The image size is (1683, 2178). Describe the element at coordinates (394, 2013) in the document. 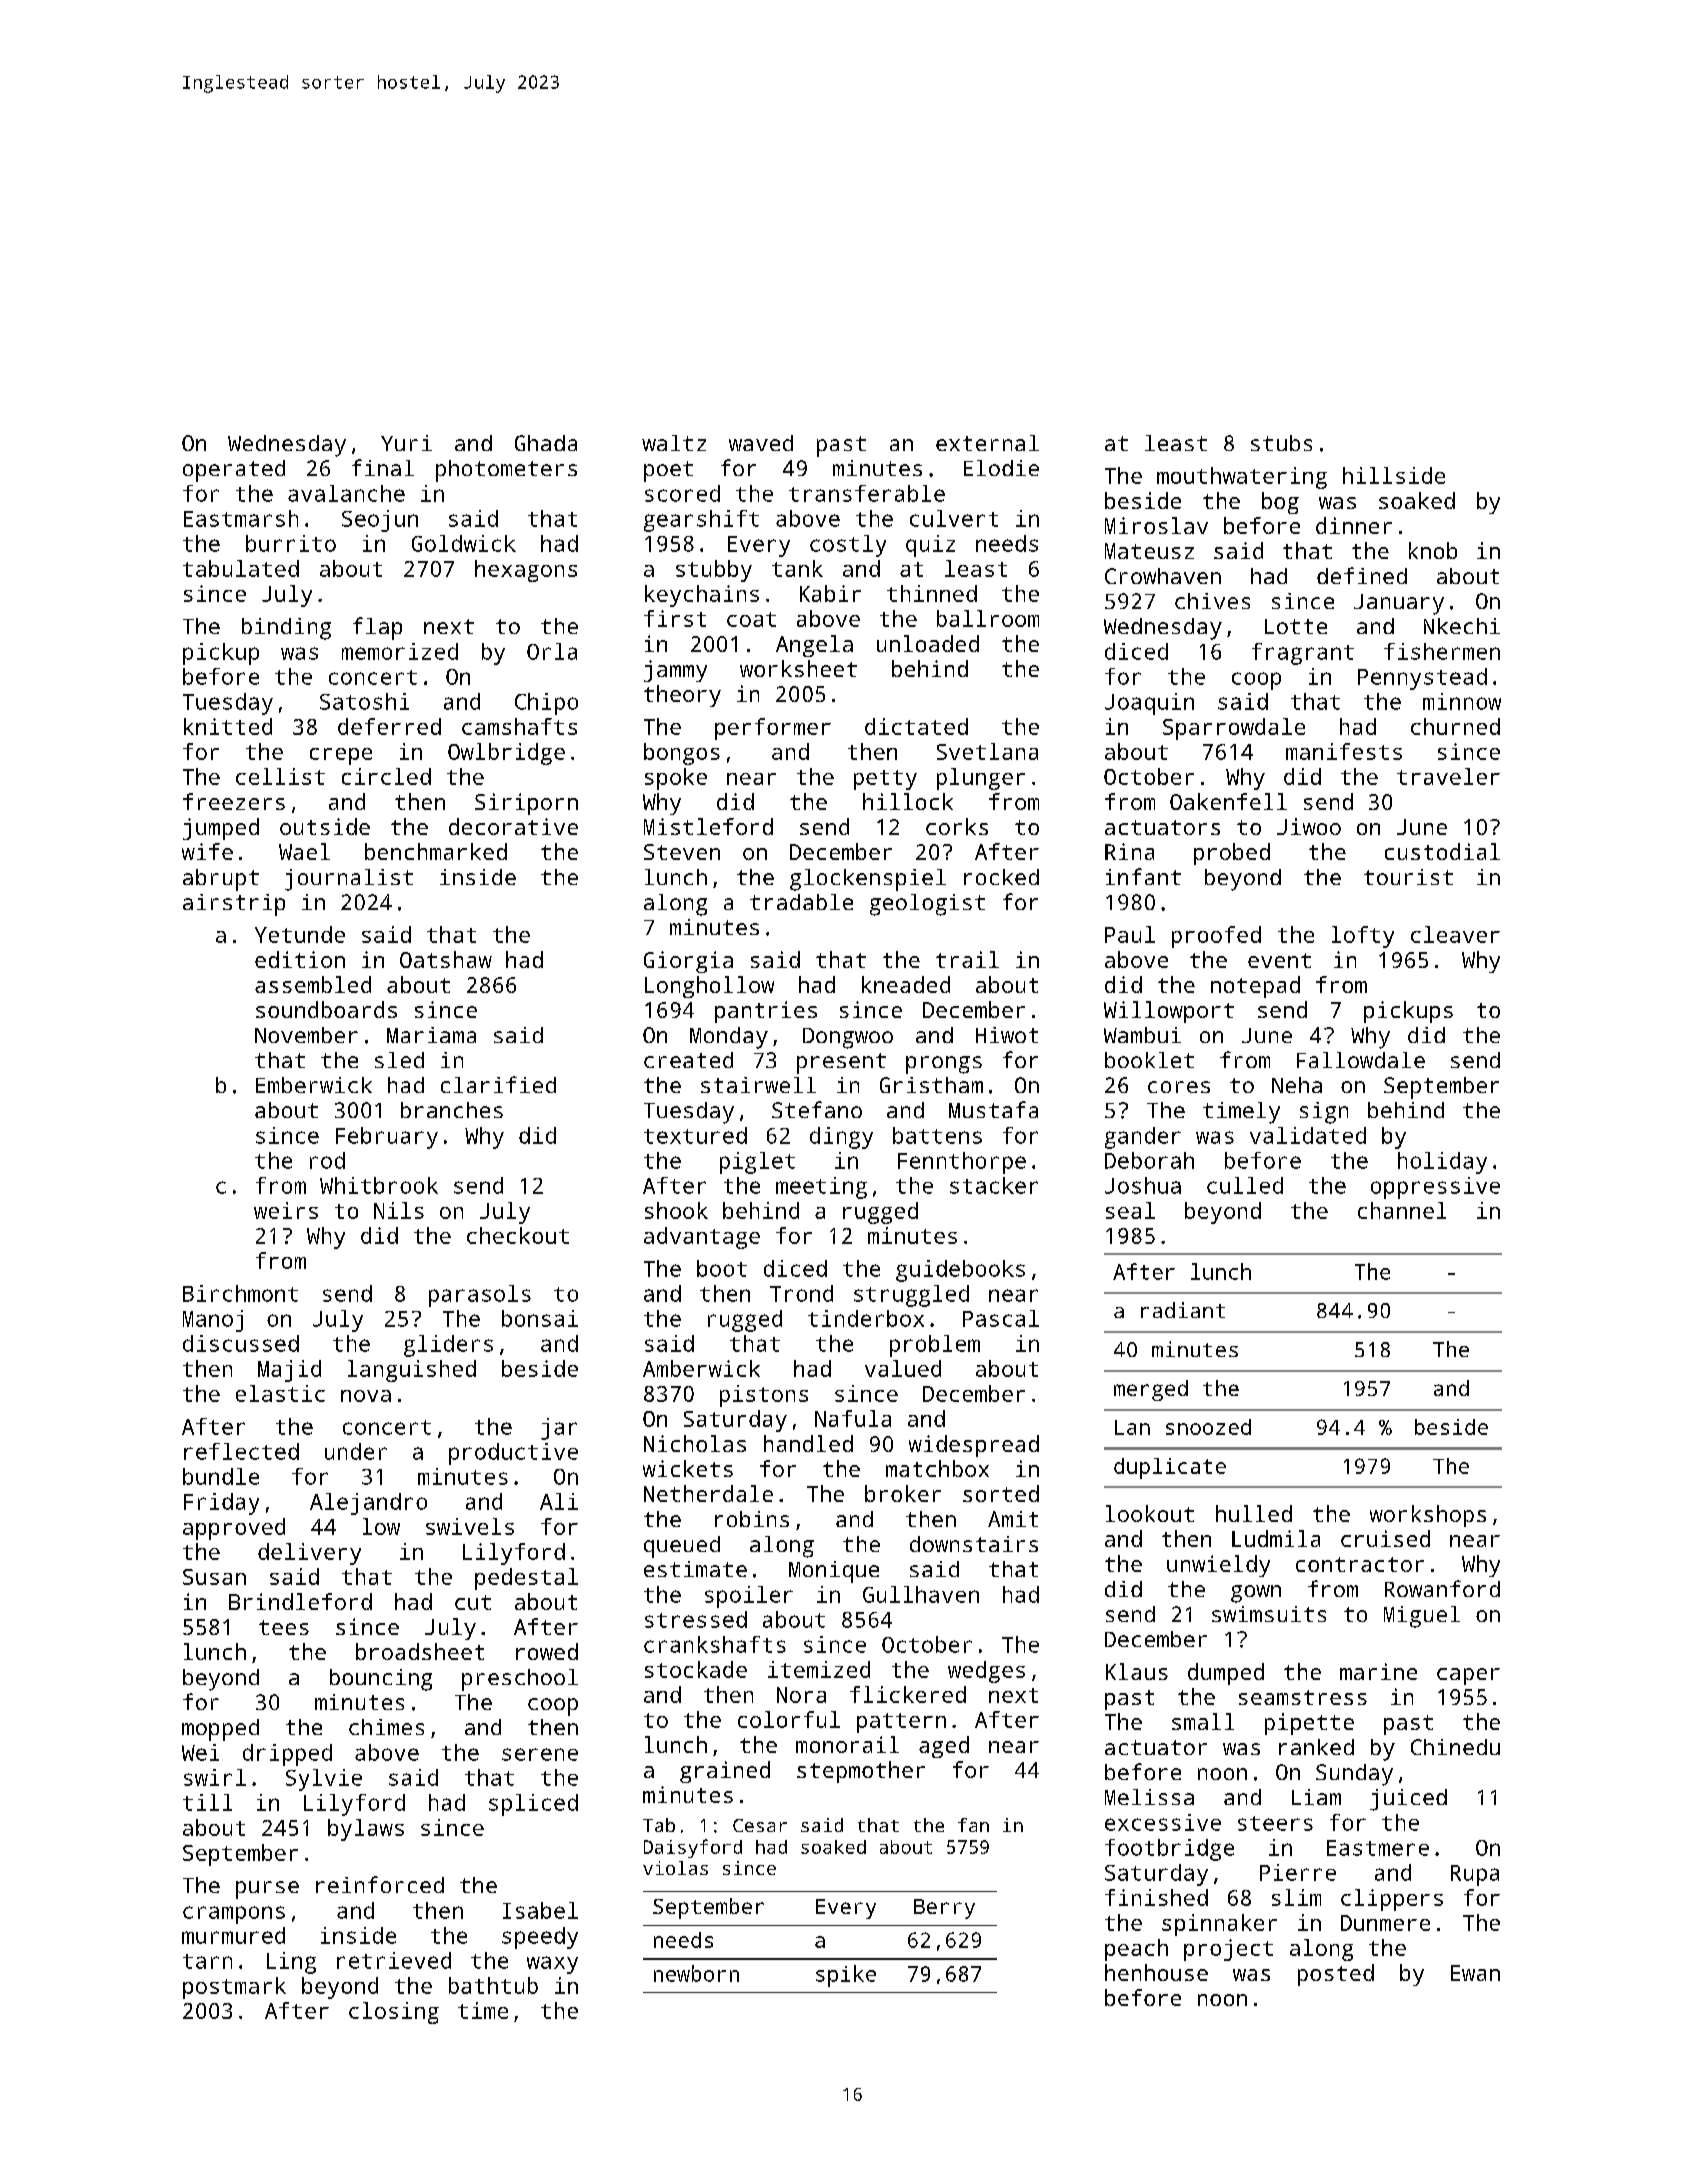

I see `closing` at that location.
